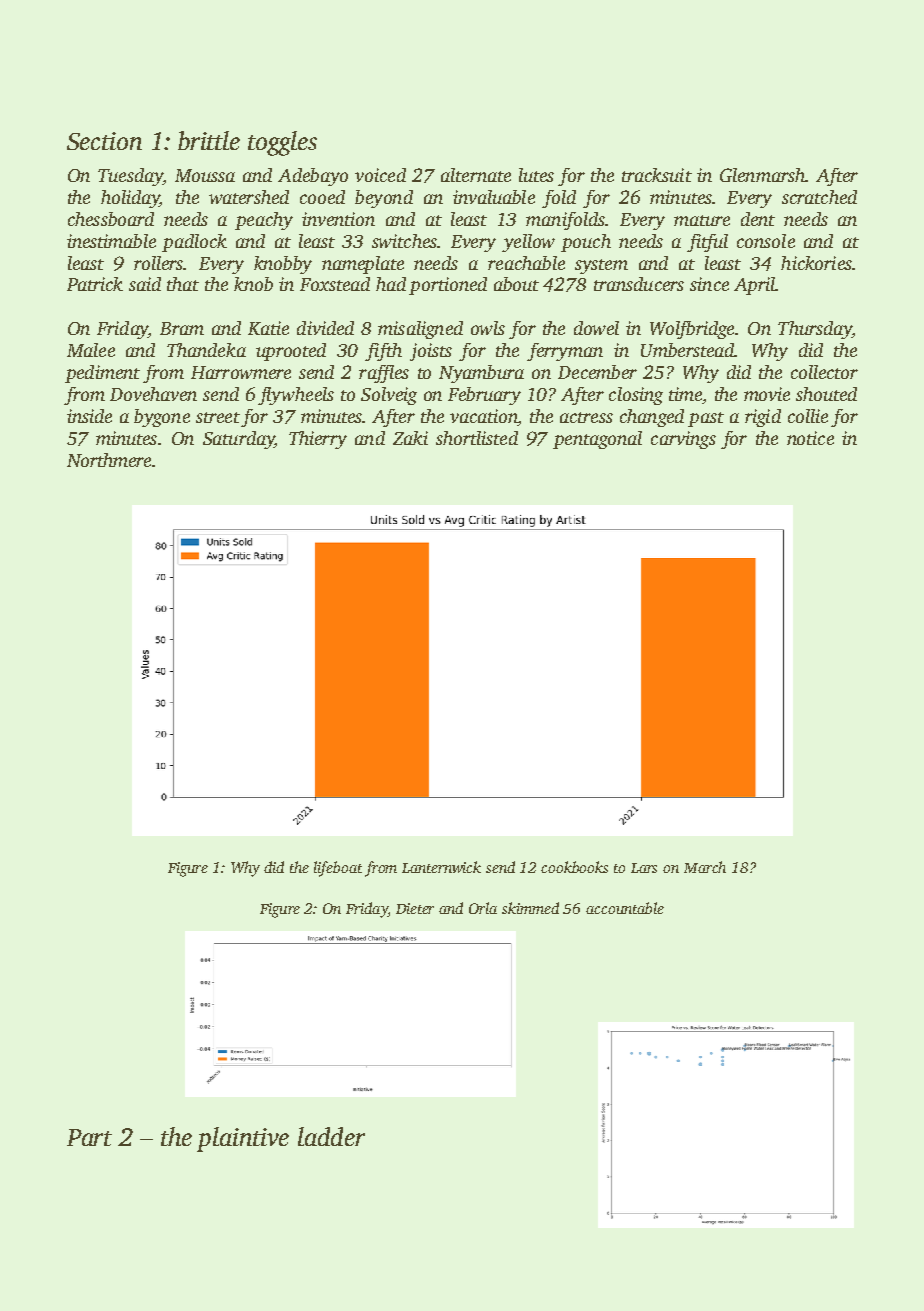  Describe the element at coordinates (335, 284) in the screenshot. I see `Foxstead` at that location.
